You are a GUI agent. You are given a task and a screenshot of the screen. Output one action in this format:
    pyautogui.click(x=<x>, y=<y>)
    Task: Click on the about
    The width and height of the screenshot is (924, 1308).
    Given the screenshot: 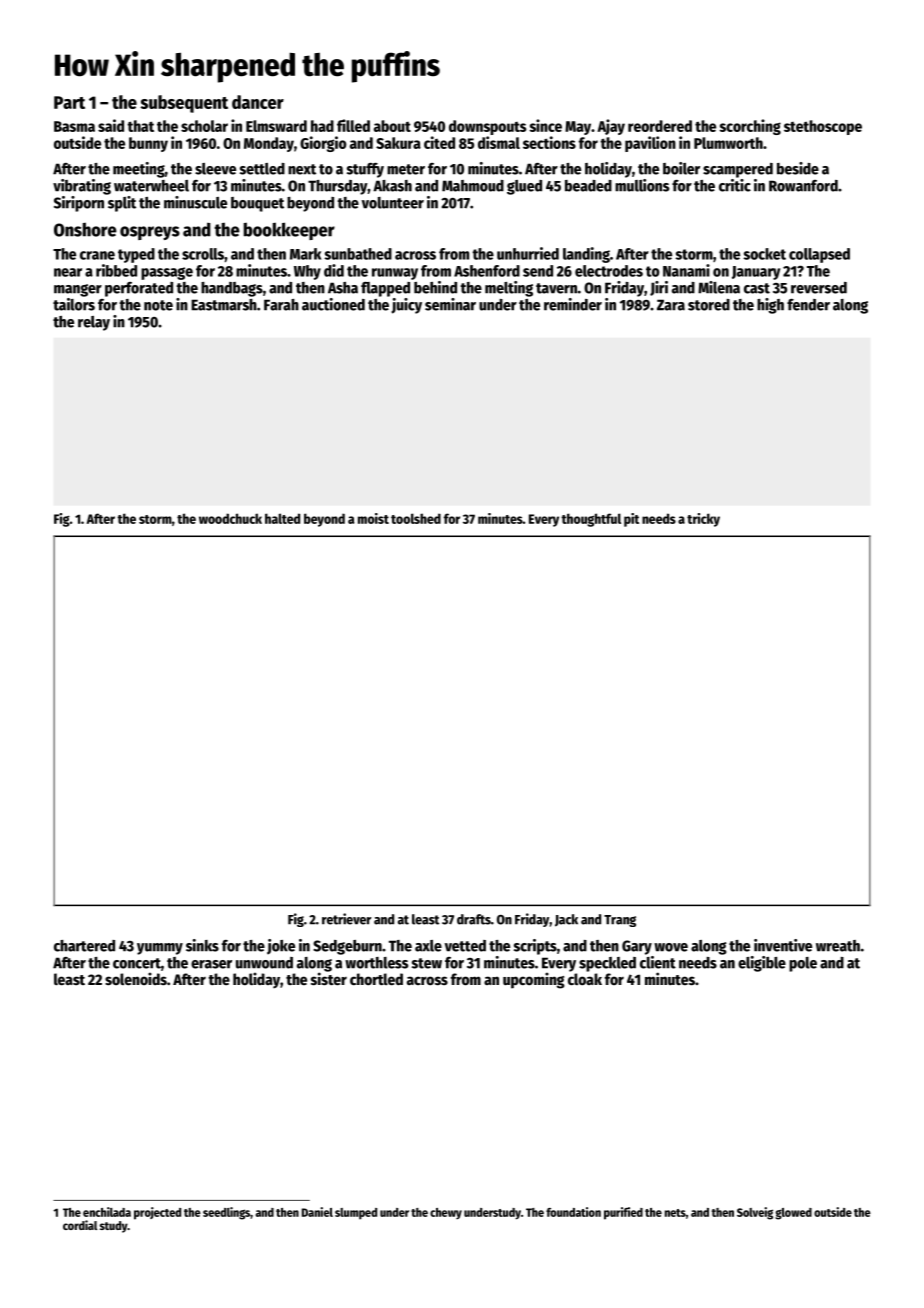 What is the action you would take?
    pyautogui.click(x=392, y=126)
